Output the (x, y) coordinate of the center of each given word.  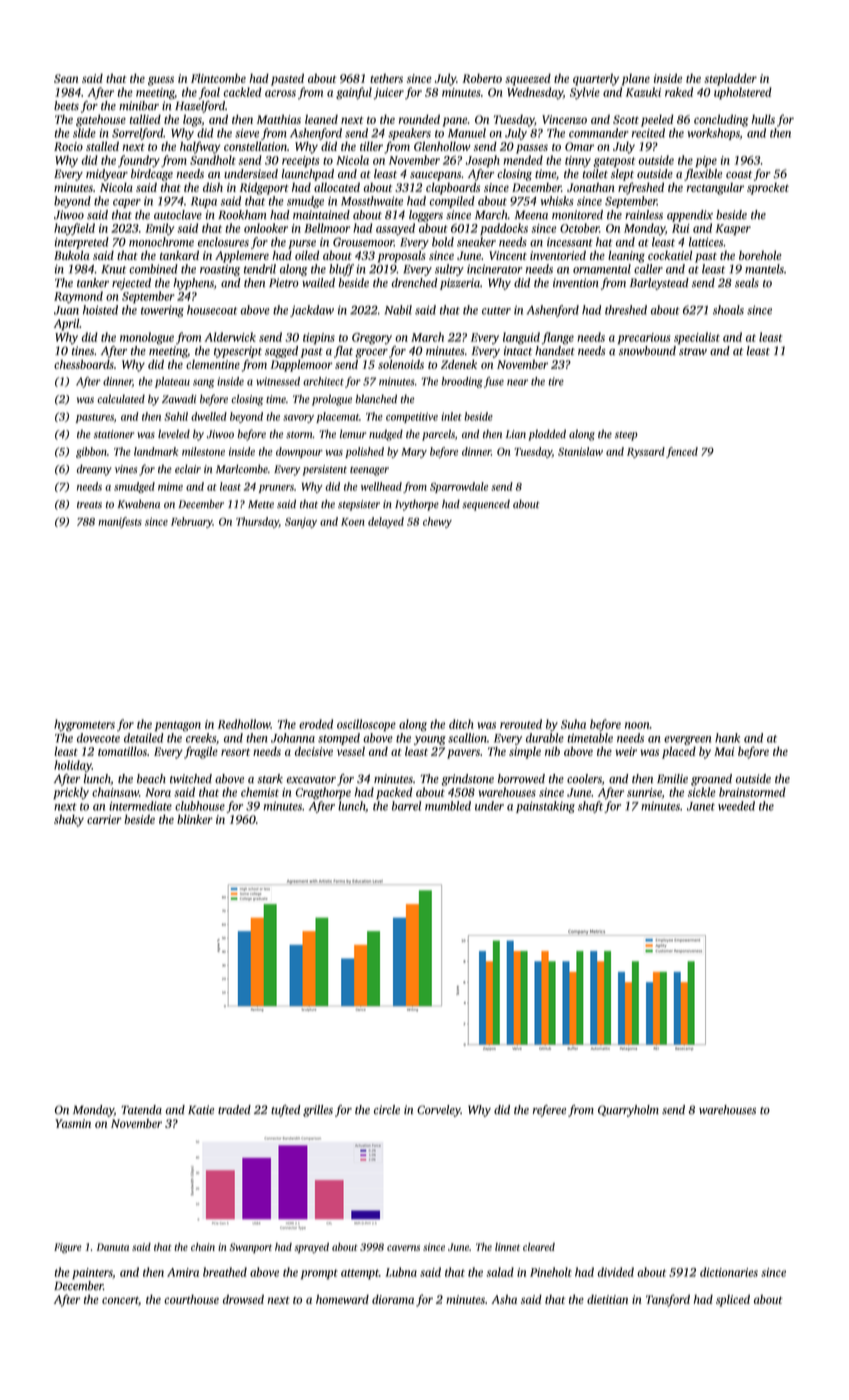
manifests (120, 522)
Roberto (482, 78)
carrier (104, 819)
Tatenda (141, 1109)
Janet (701, 806)
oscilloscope (366, 725)
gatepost (614, 162)
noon (637, 725)
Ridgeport (264, 189)
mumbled (448, 806)
